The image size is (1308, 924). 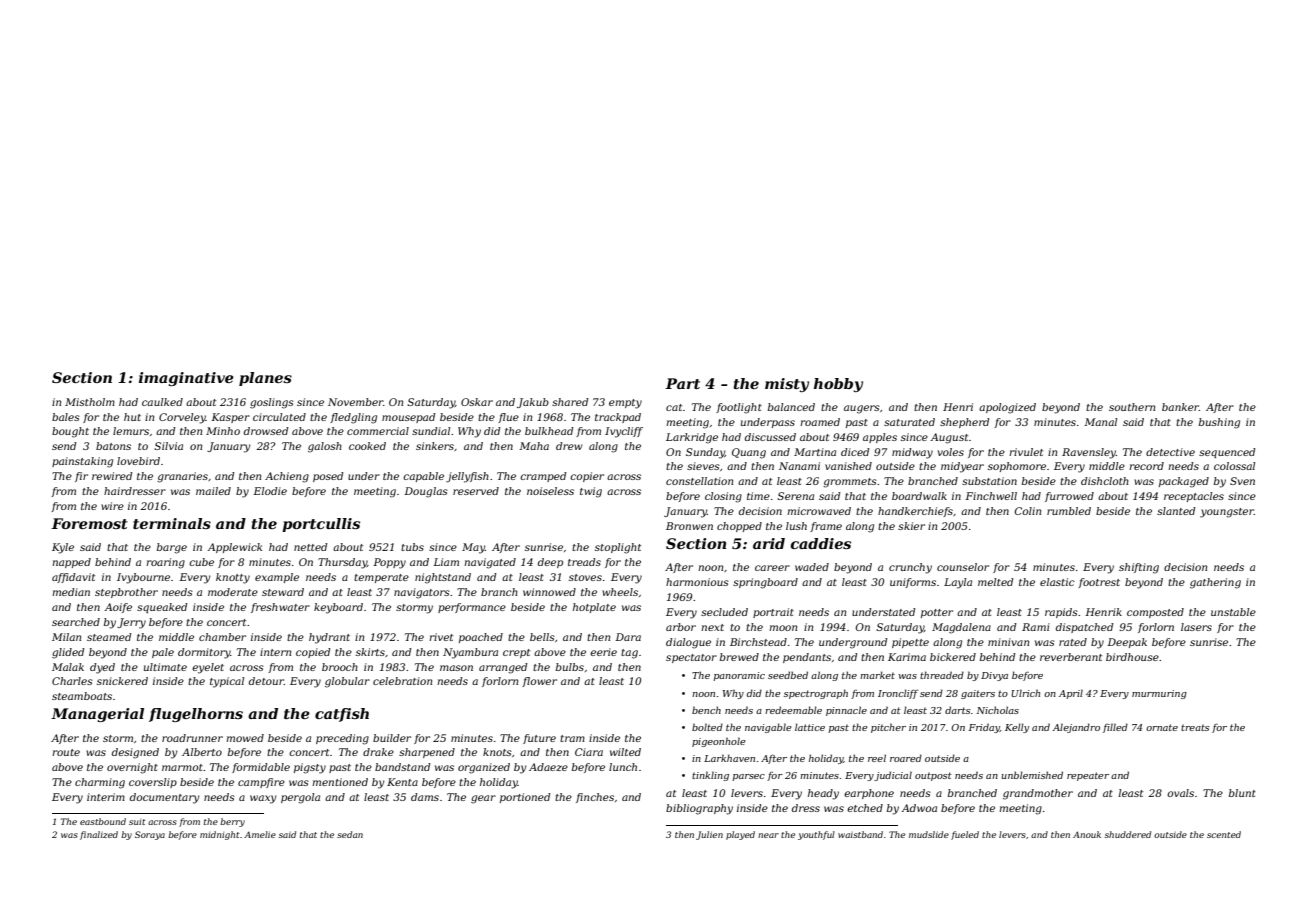 I want to click on unstable, so click(x=1233, y=612).
